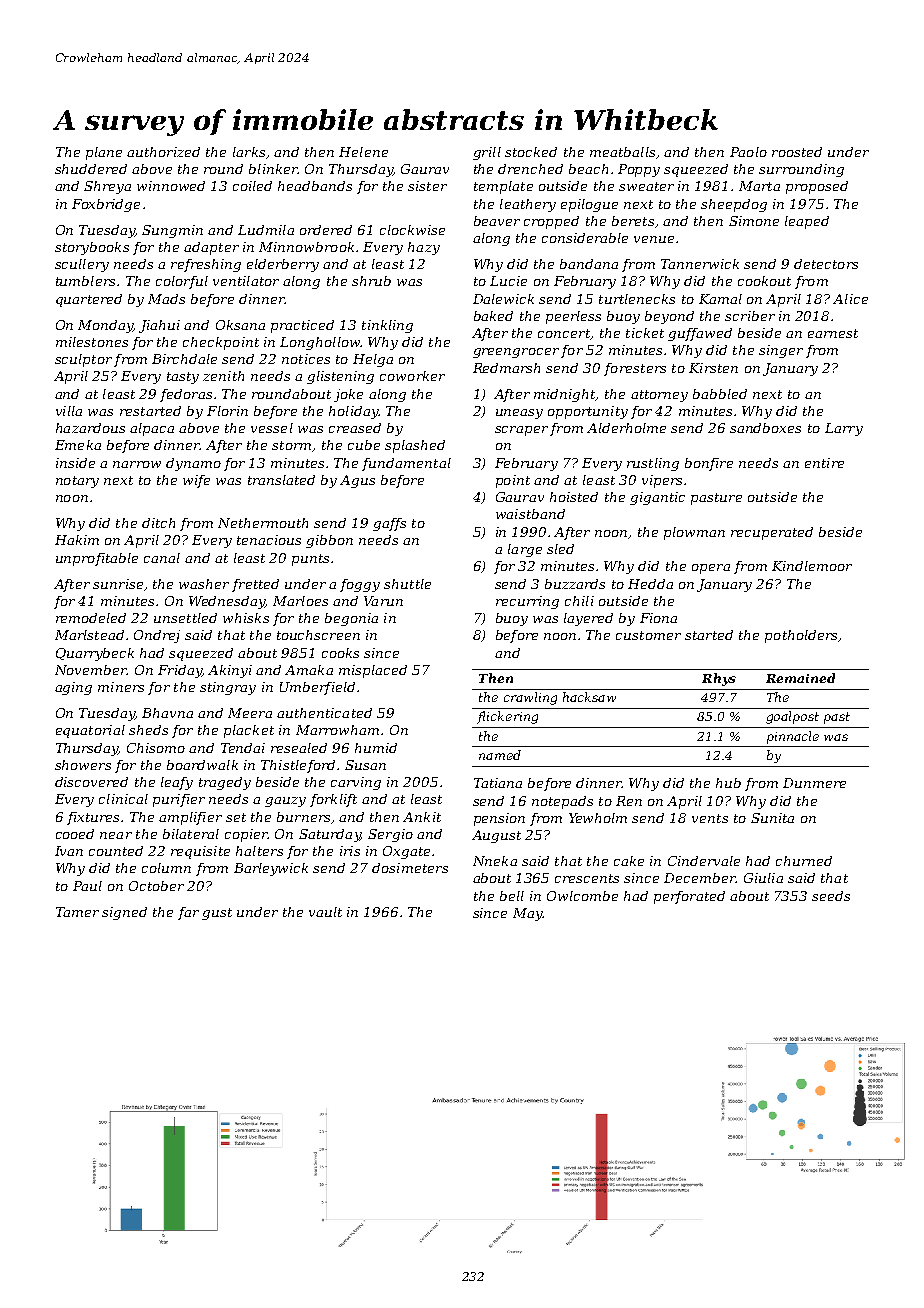  I want to click on grill, so click(487, 153).
